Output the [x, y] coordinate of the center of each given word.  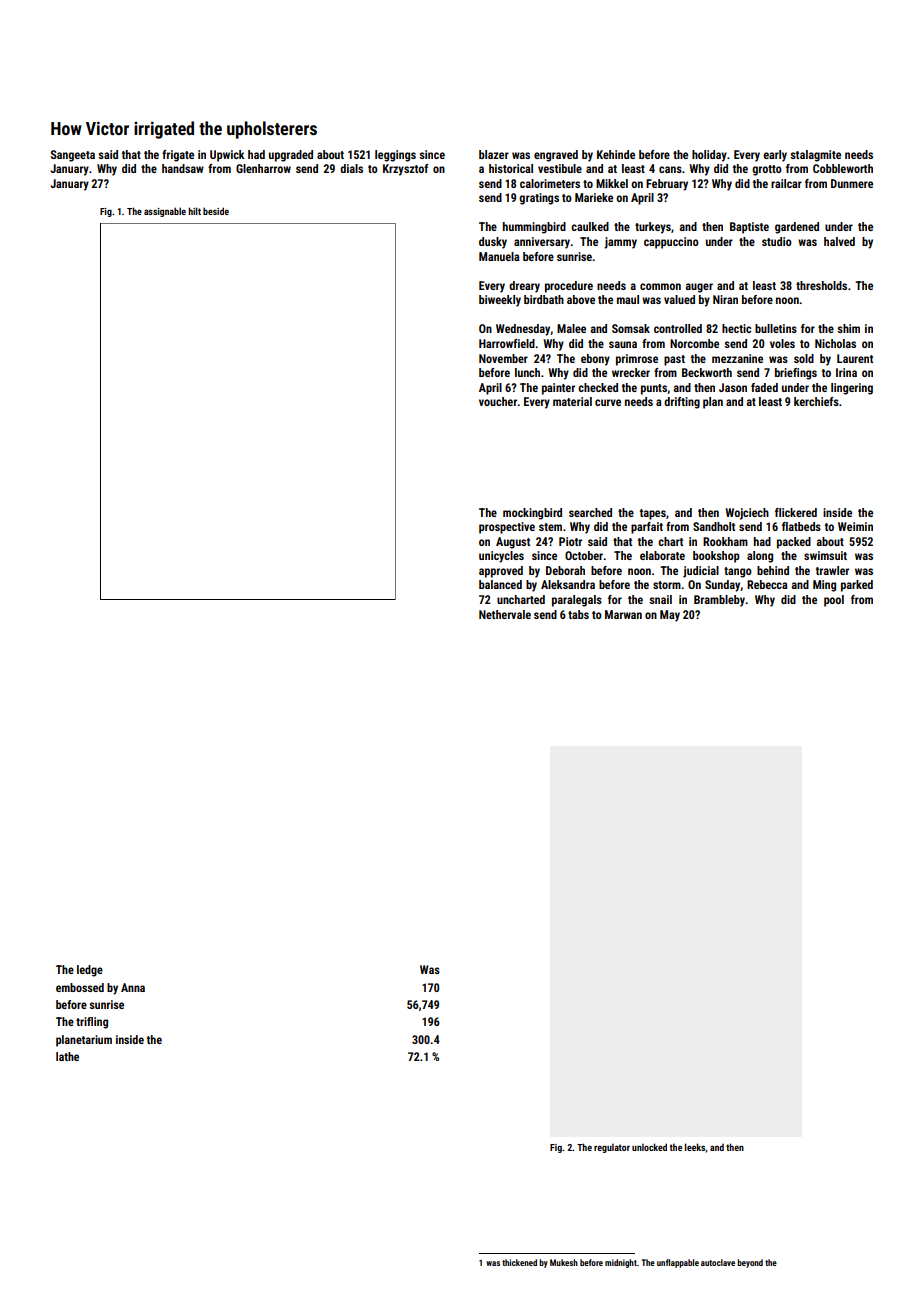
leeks [695, 1147]
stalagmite [815, 156]
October [584, 555]
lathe [67, 1056]
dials [351, 168]
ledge [90, 971]
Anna [133, 987]
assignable [165, 212]
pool [834, 601]
